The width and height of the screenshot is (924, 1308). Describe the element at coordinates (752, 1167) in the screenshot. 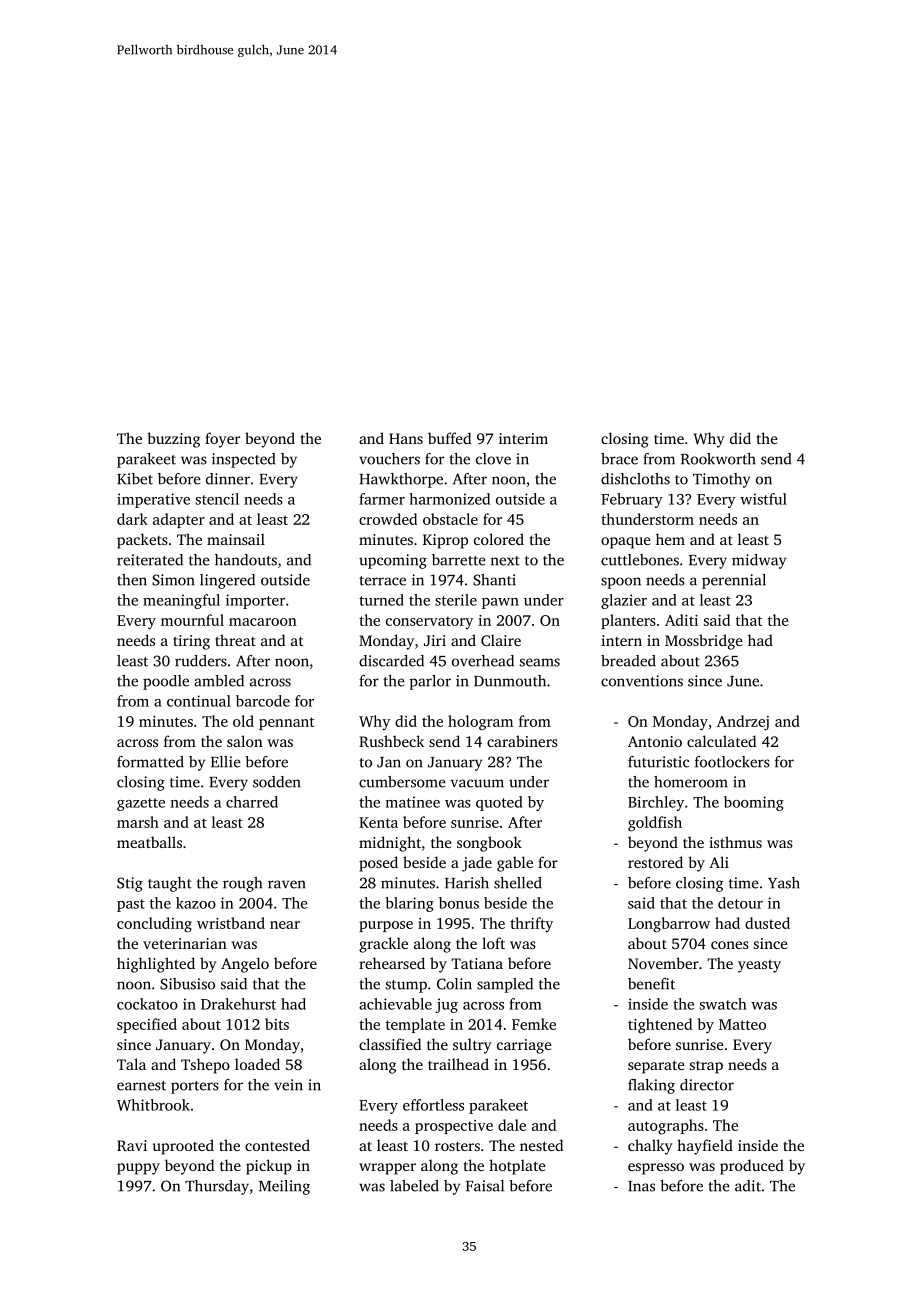

I see `produced` at that location.
